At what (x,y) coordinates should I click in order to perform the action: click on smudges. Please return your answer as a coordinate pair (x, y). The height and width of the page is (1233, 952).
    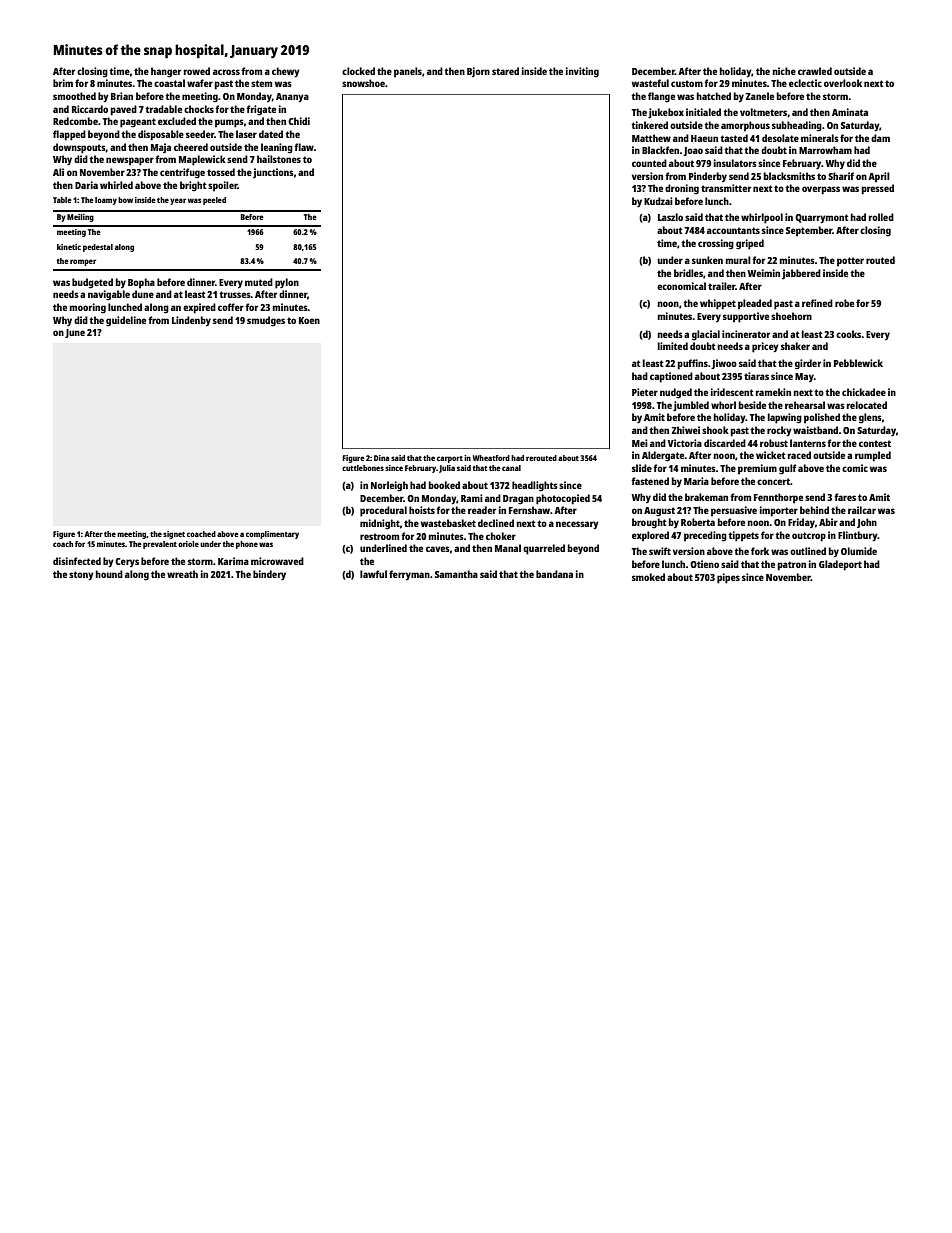
    Looking at the image, I should click on (266, 321).
